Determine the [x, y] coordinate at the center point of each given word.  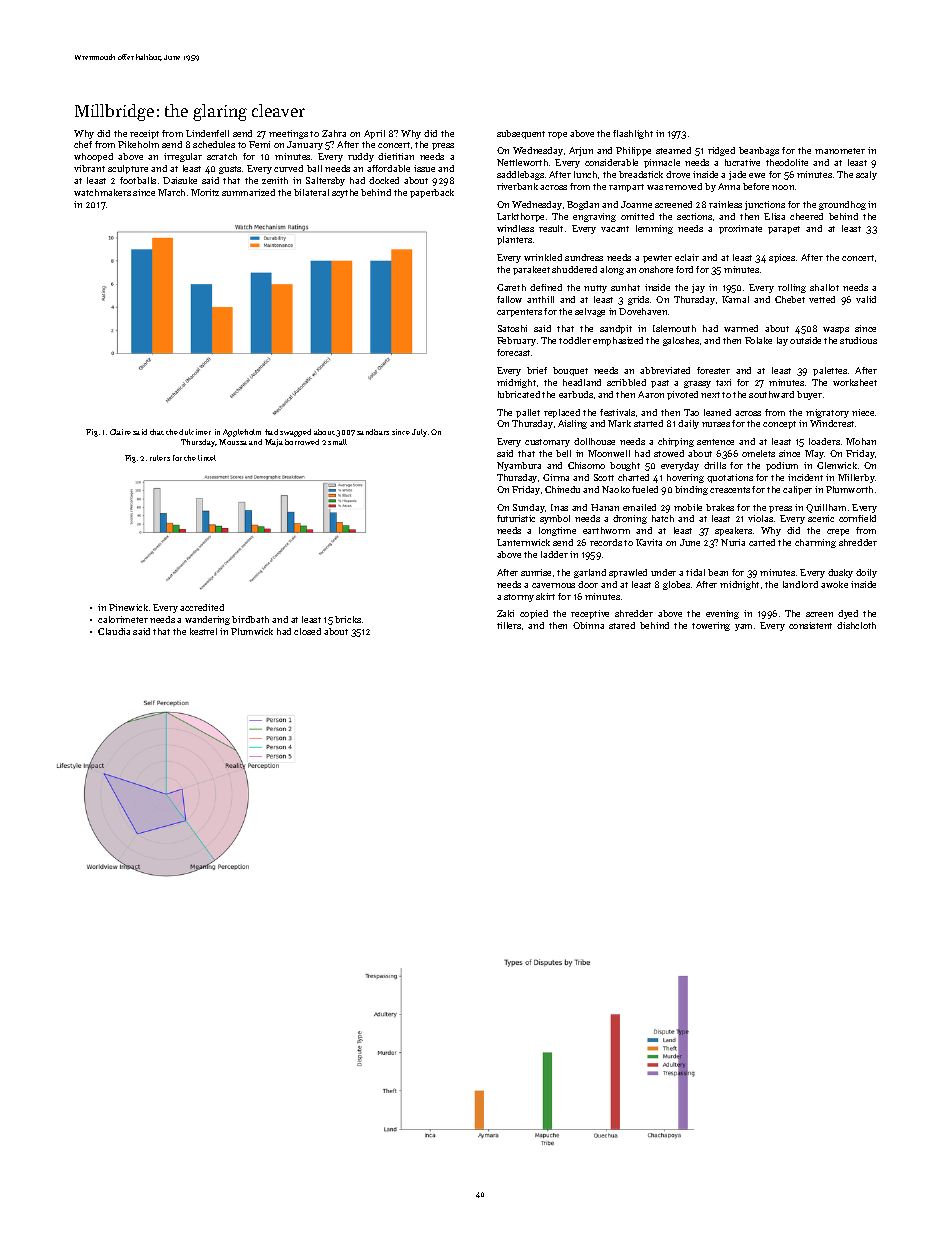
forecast [513, 352]
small [337, 442]
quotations [730, 478]
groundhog [842, 205]
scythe [345, 193]
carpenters [519, 313]
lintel [207, 458]
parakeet [531, 270]
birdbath [250, 619]
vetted [822, 299]
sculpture [128, 169]
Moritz [205, 192]
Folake [758, 340]
